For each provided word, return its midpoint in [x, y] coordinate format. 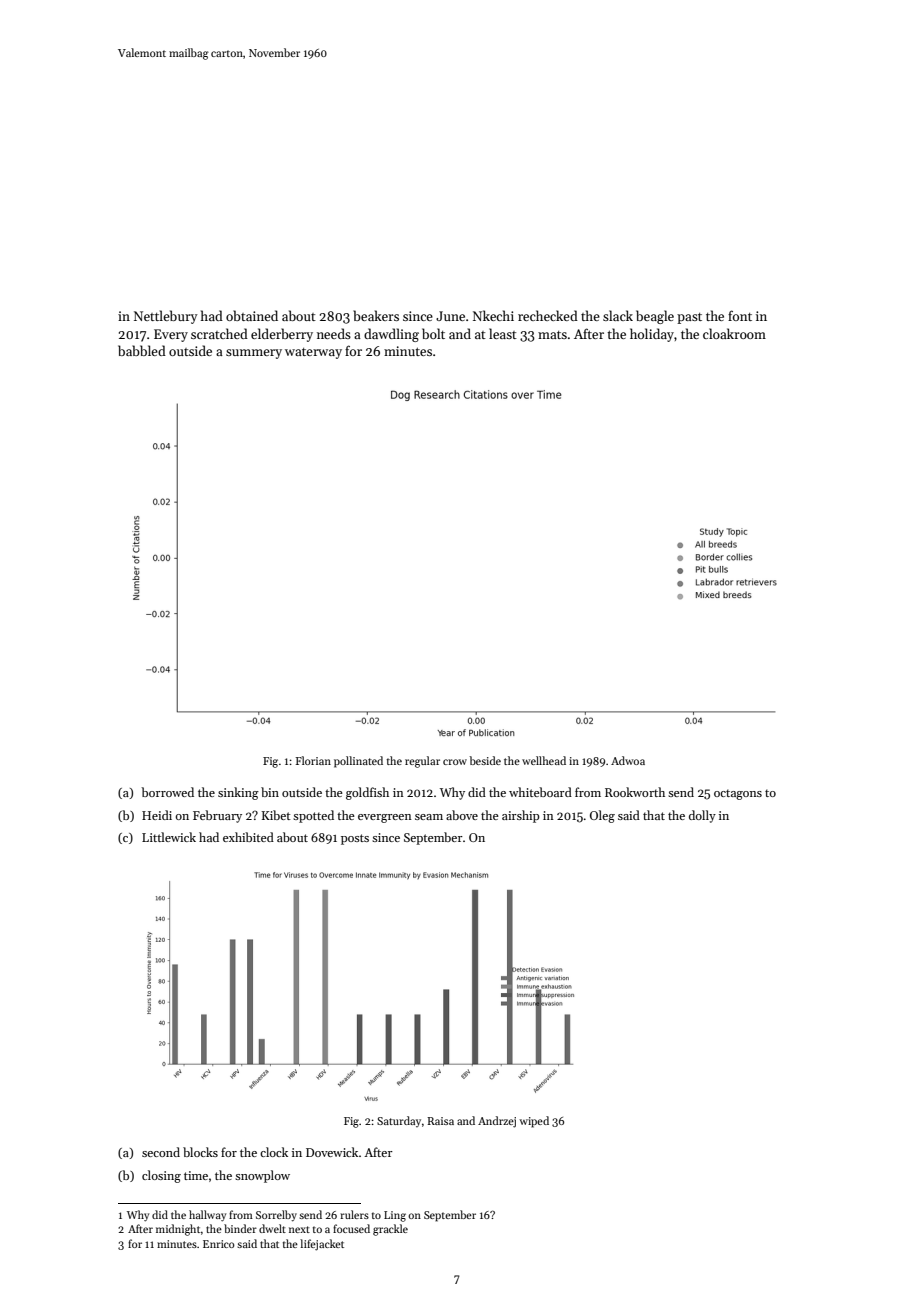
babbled [142, 350]
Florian [313, 760]
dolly [702, 816]
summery [254, 354]
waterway [313, 353]
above [462, 815]
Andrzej [497, 1122]
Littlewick [169, 837]
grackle [390, 1230]
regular [422, 762]
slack [618, 315]
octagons [738, 794]
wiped [534, 1122]
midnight [178, 1230]
